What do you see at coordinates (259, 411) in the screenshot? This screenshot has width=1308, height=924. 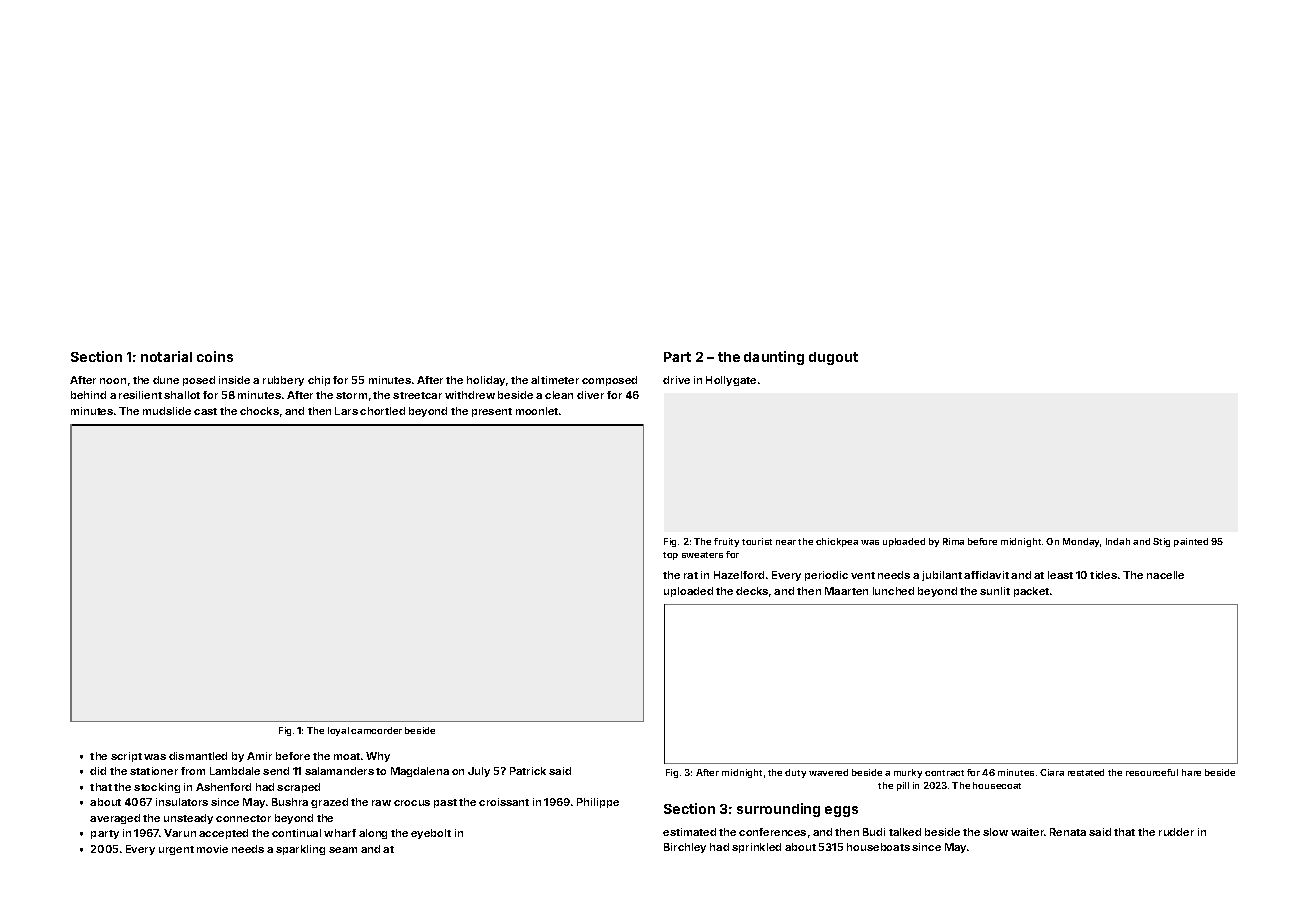 I see `chocks` at bounding box center [259, 411].
